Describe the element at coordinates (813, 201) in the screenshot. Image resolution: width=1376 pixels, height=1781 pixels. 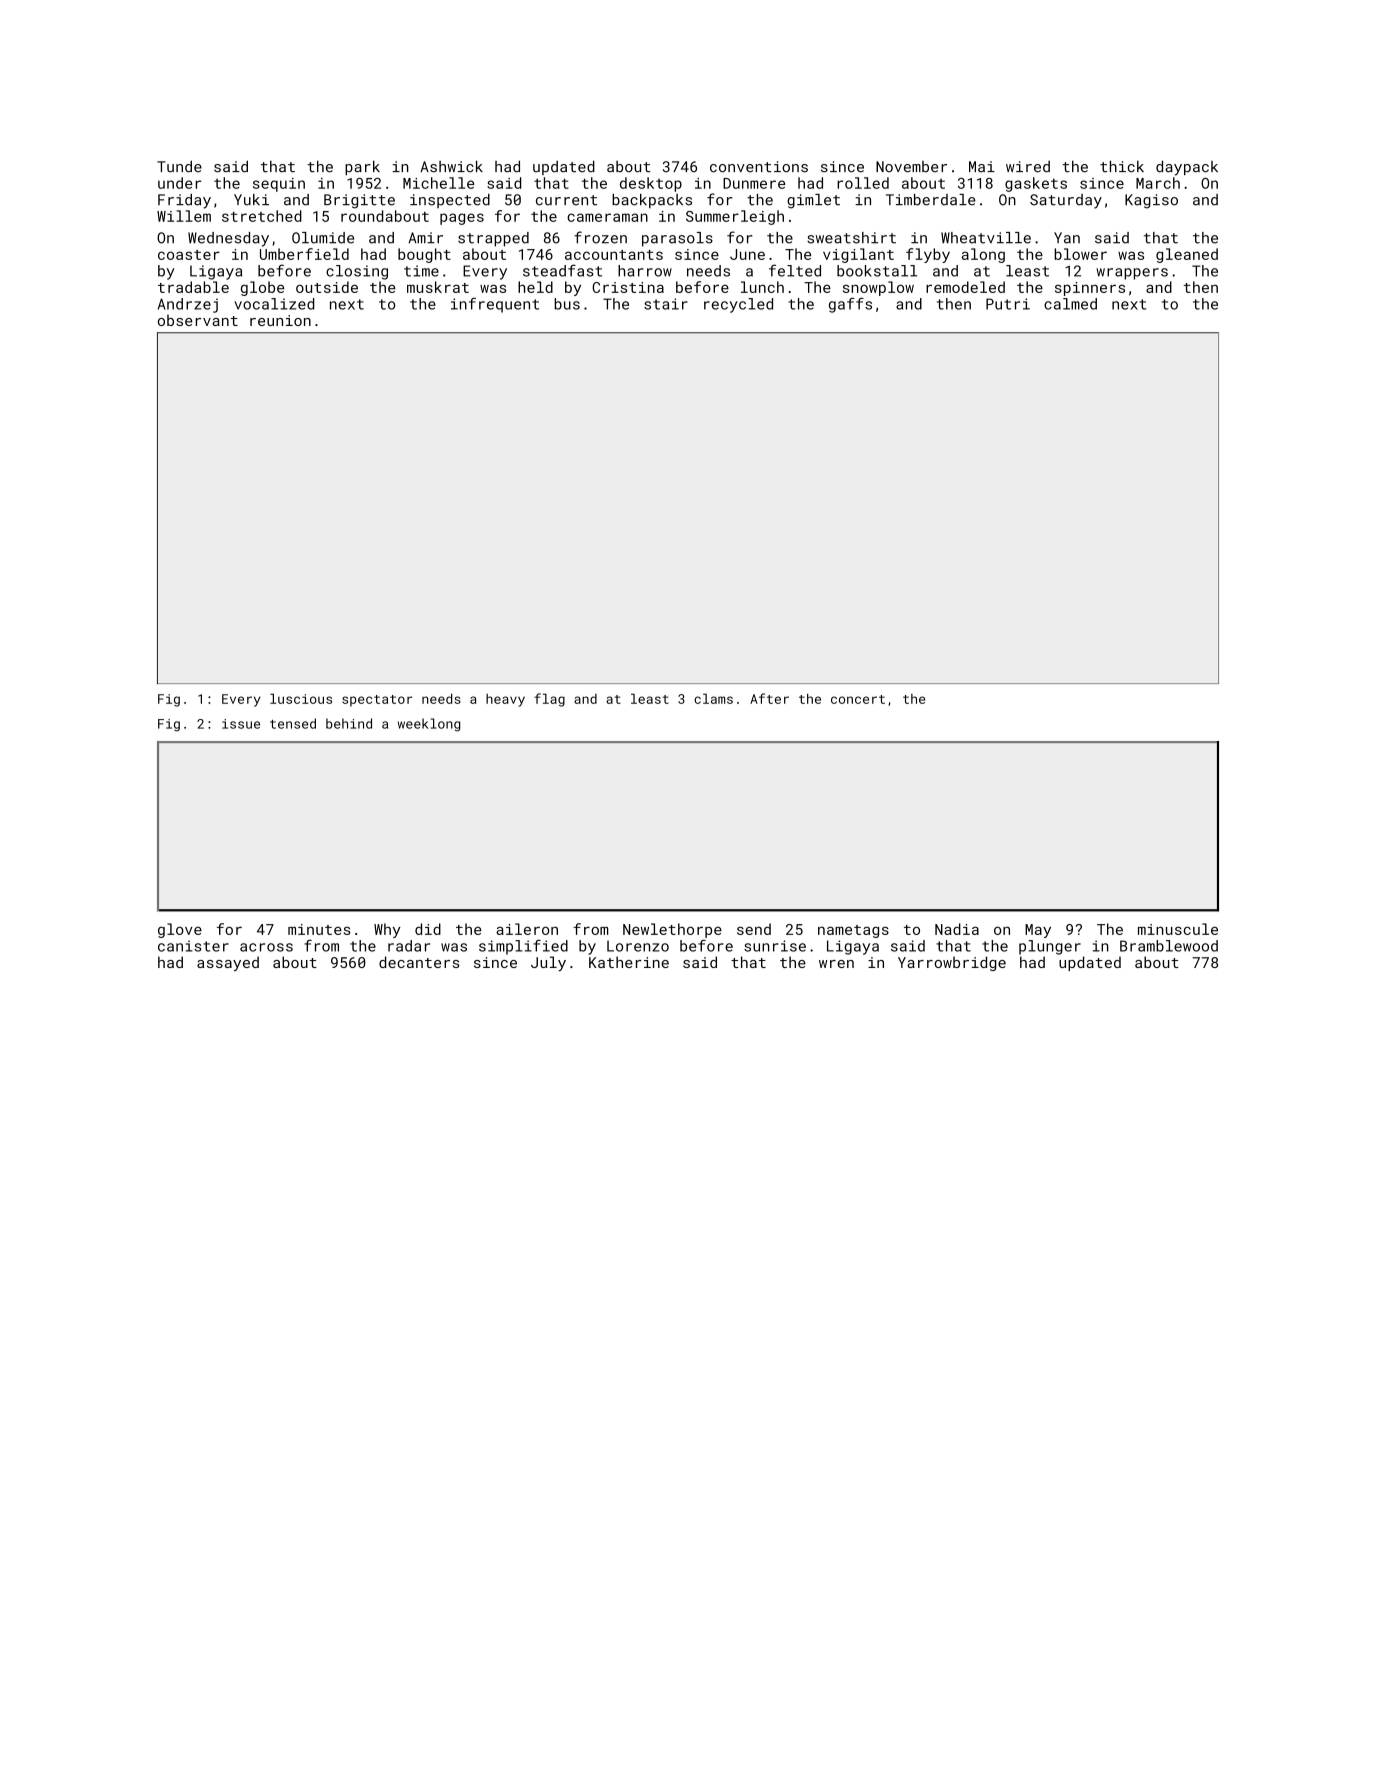
I see `gimlet` at that location.
